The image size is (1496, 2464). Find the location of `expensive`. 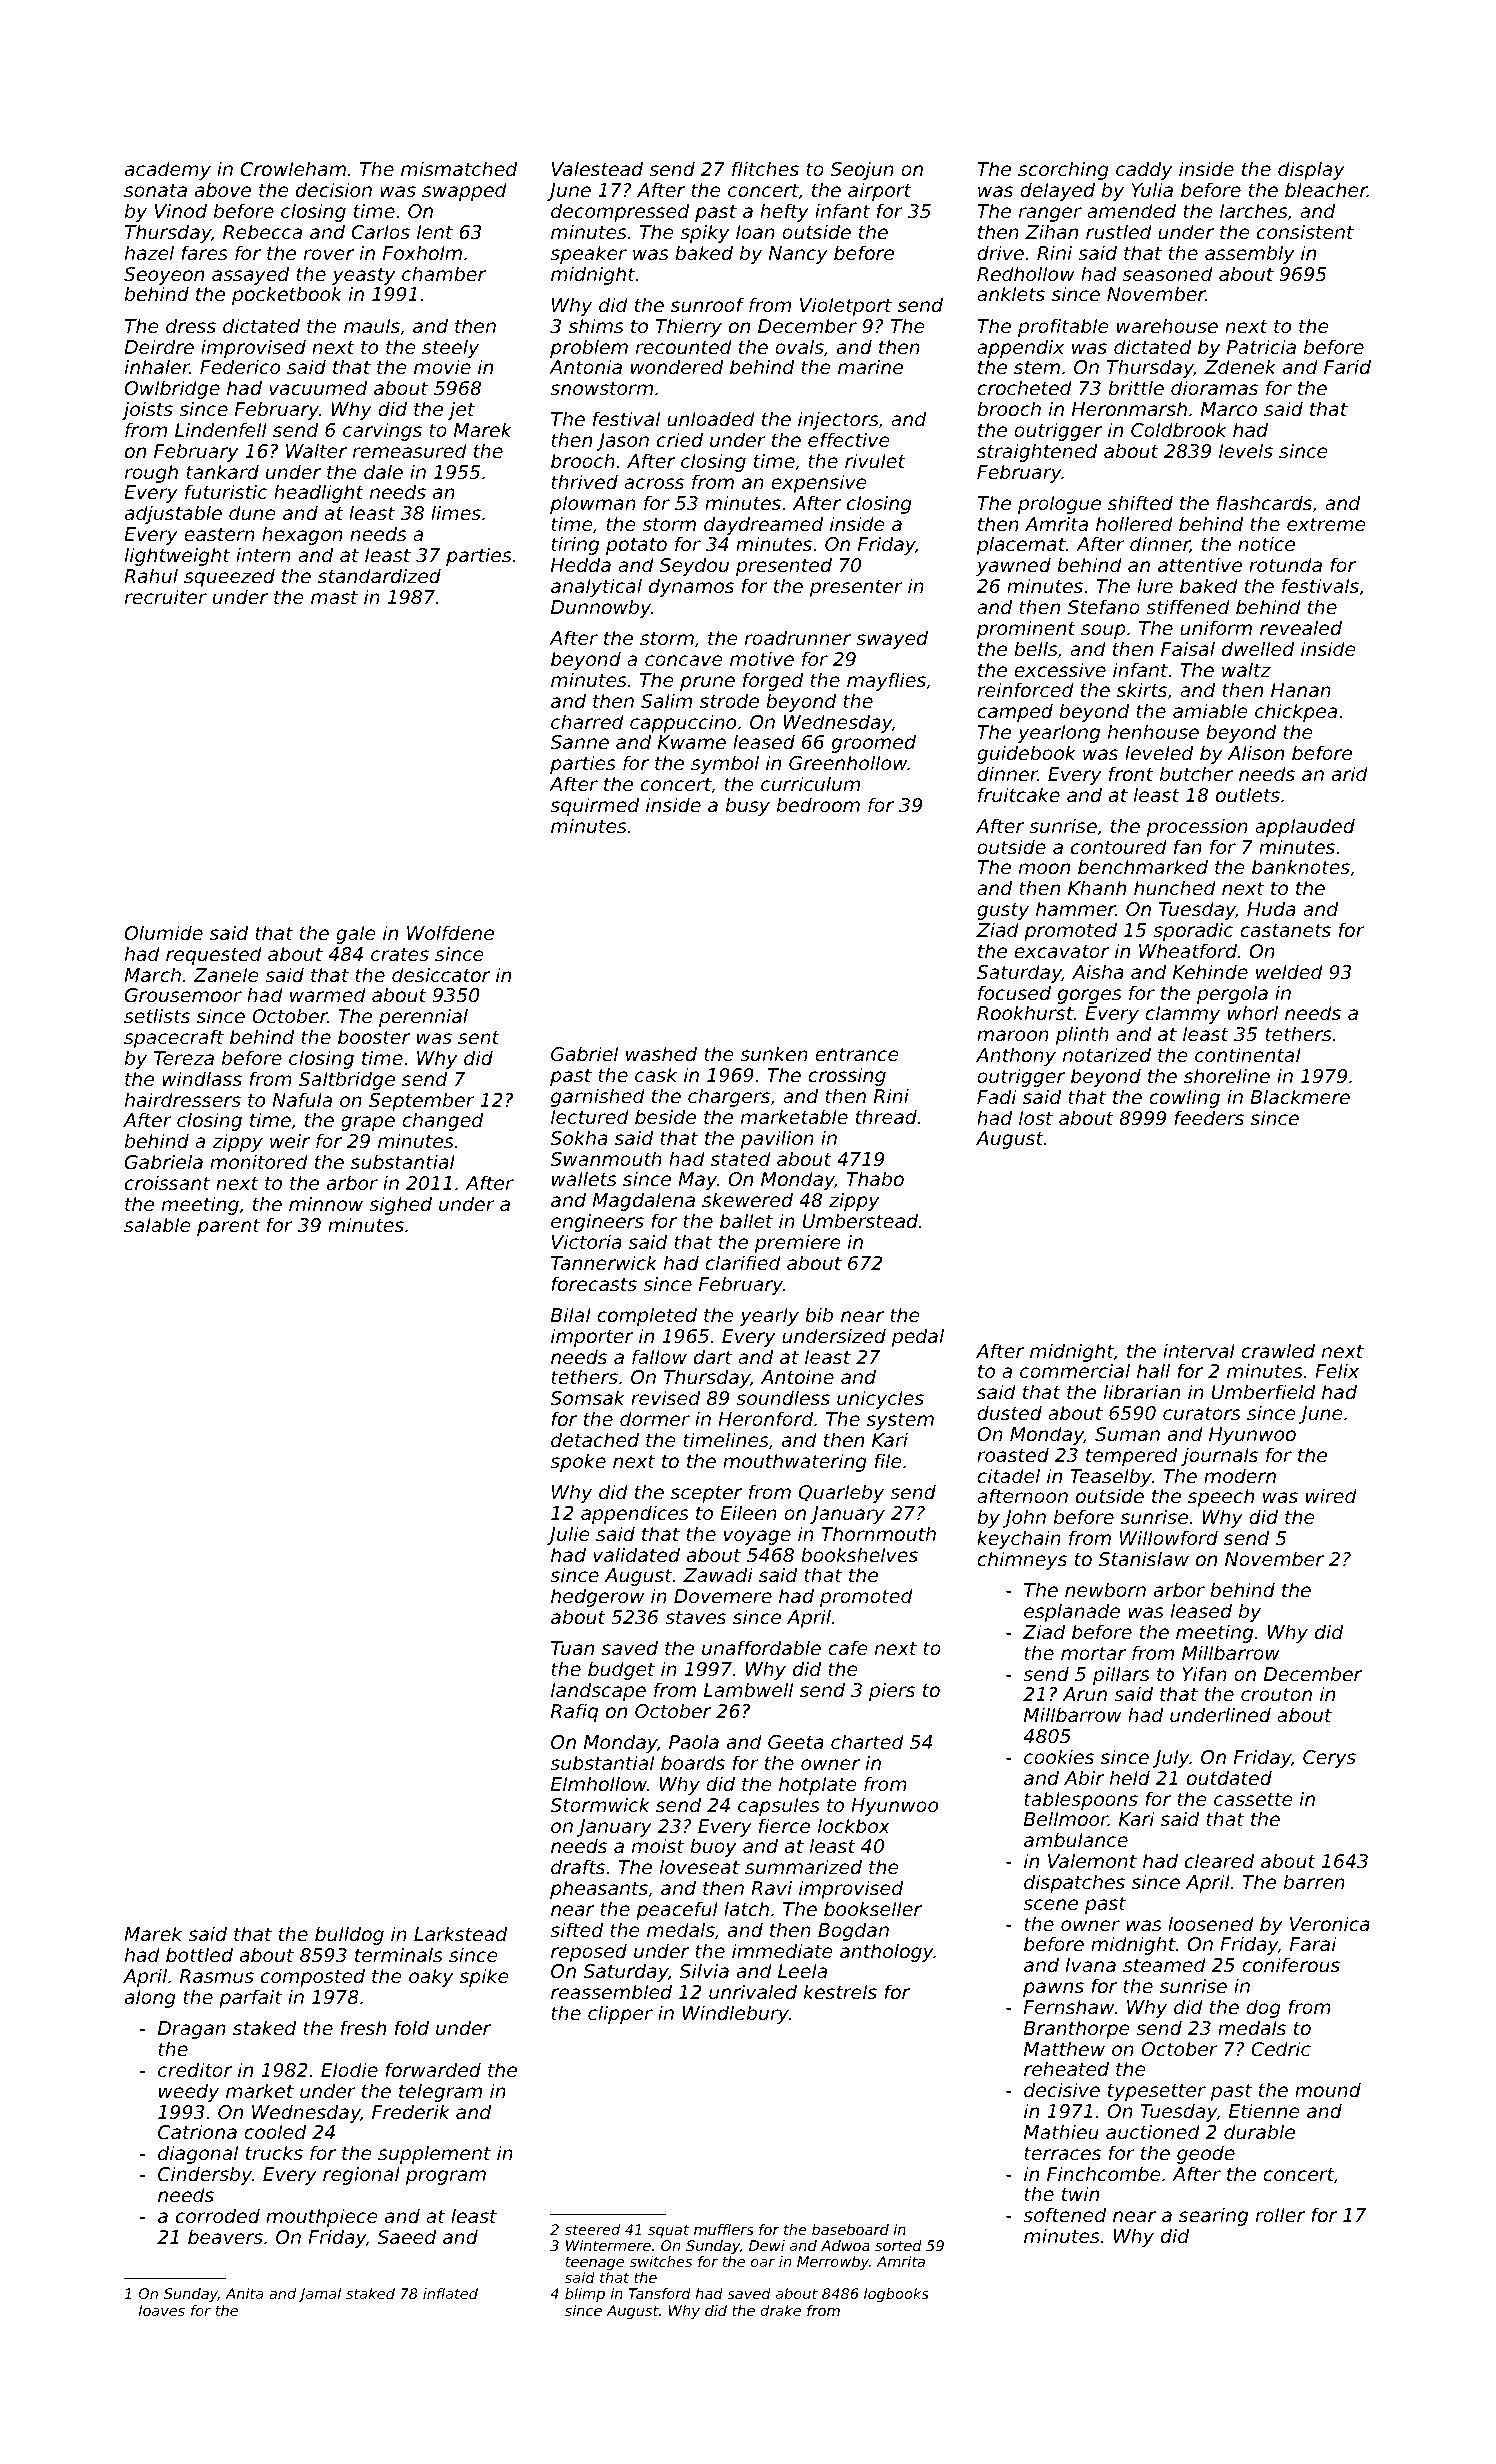

expensive is located at coordinates (819, 483).
